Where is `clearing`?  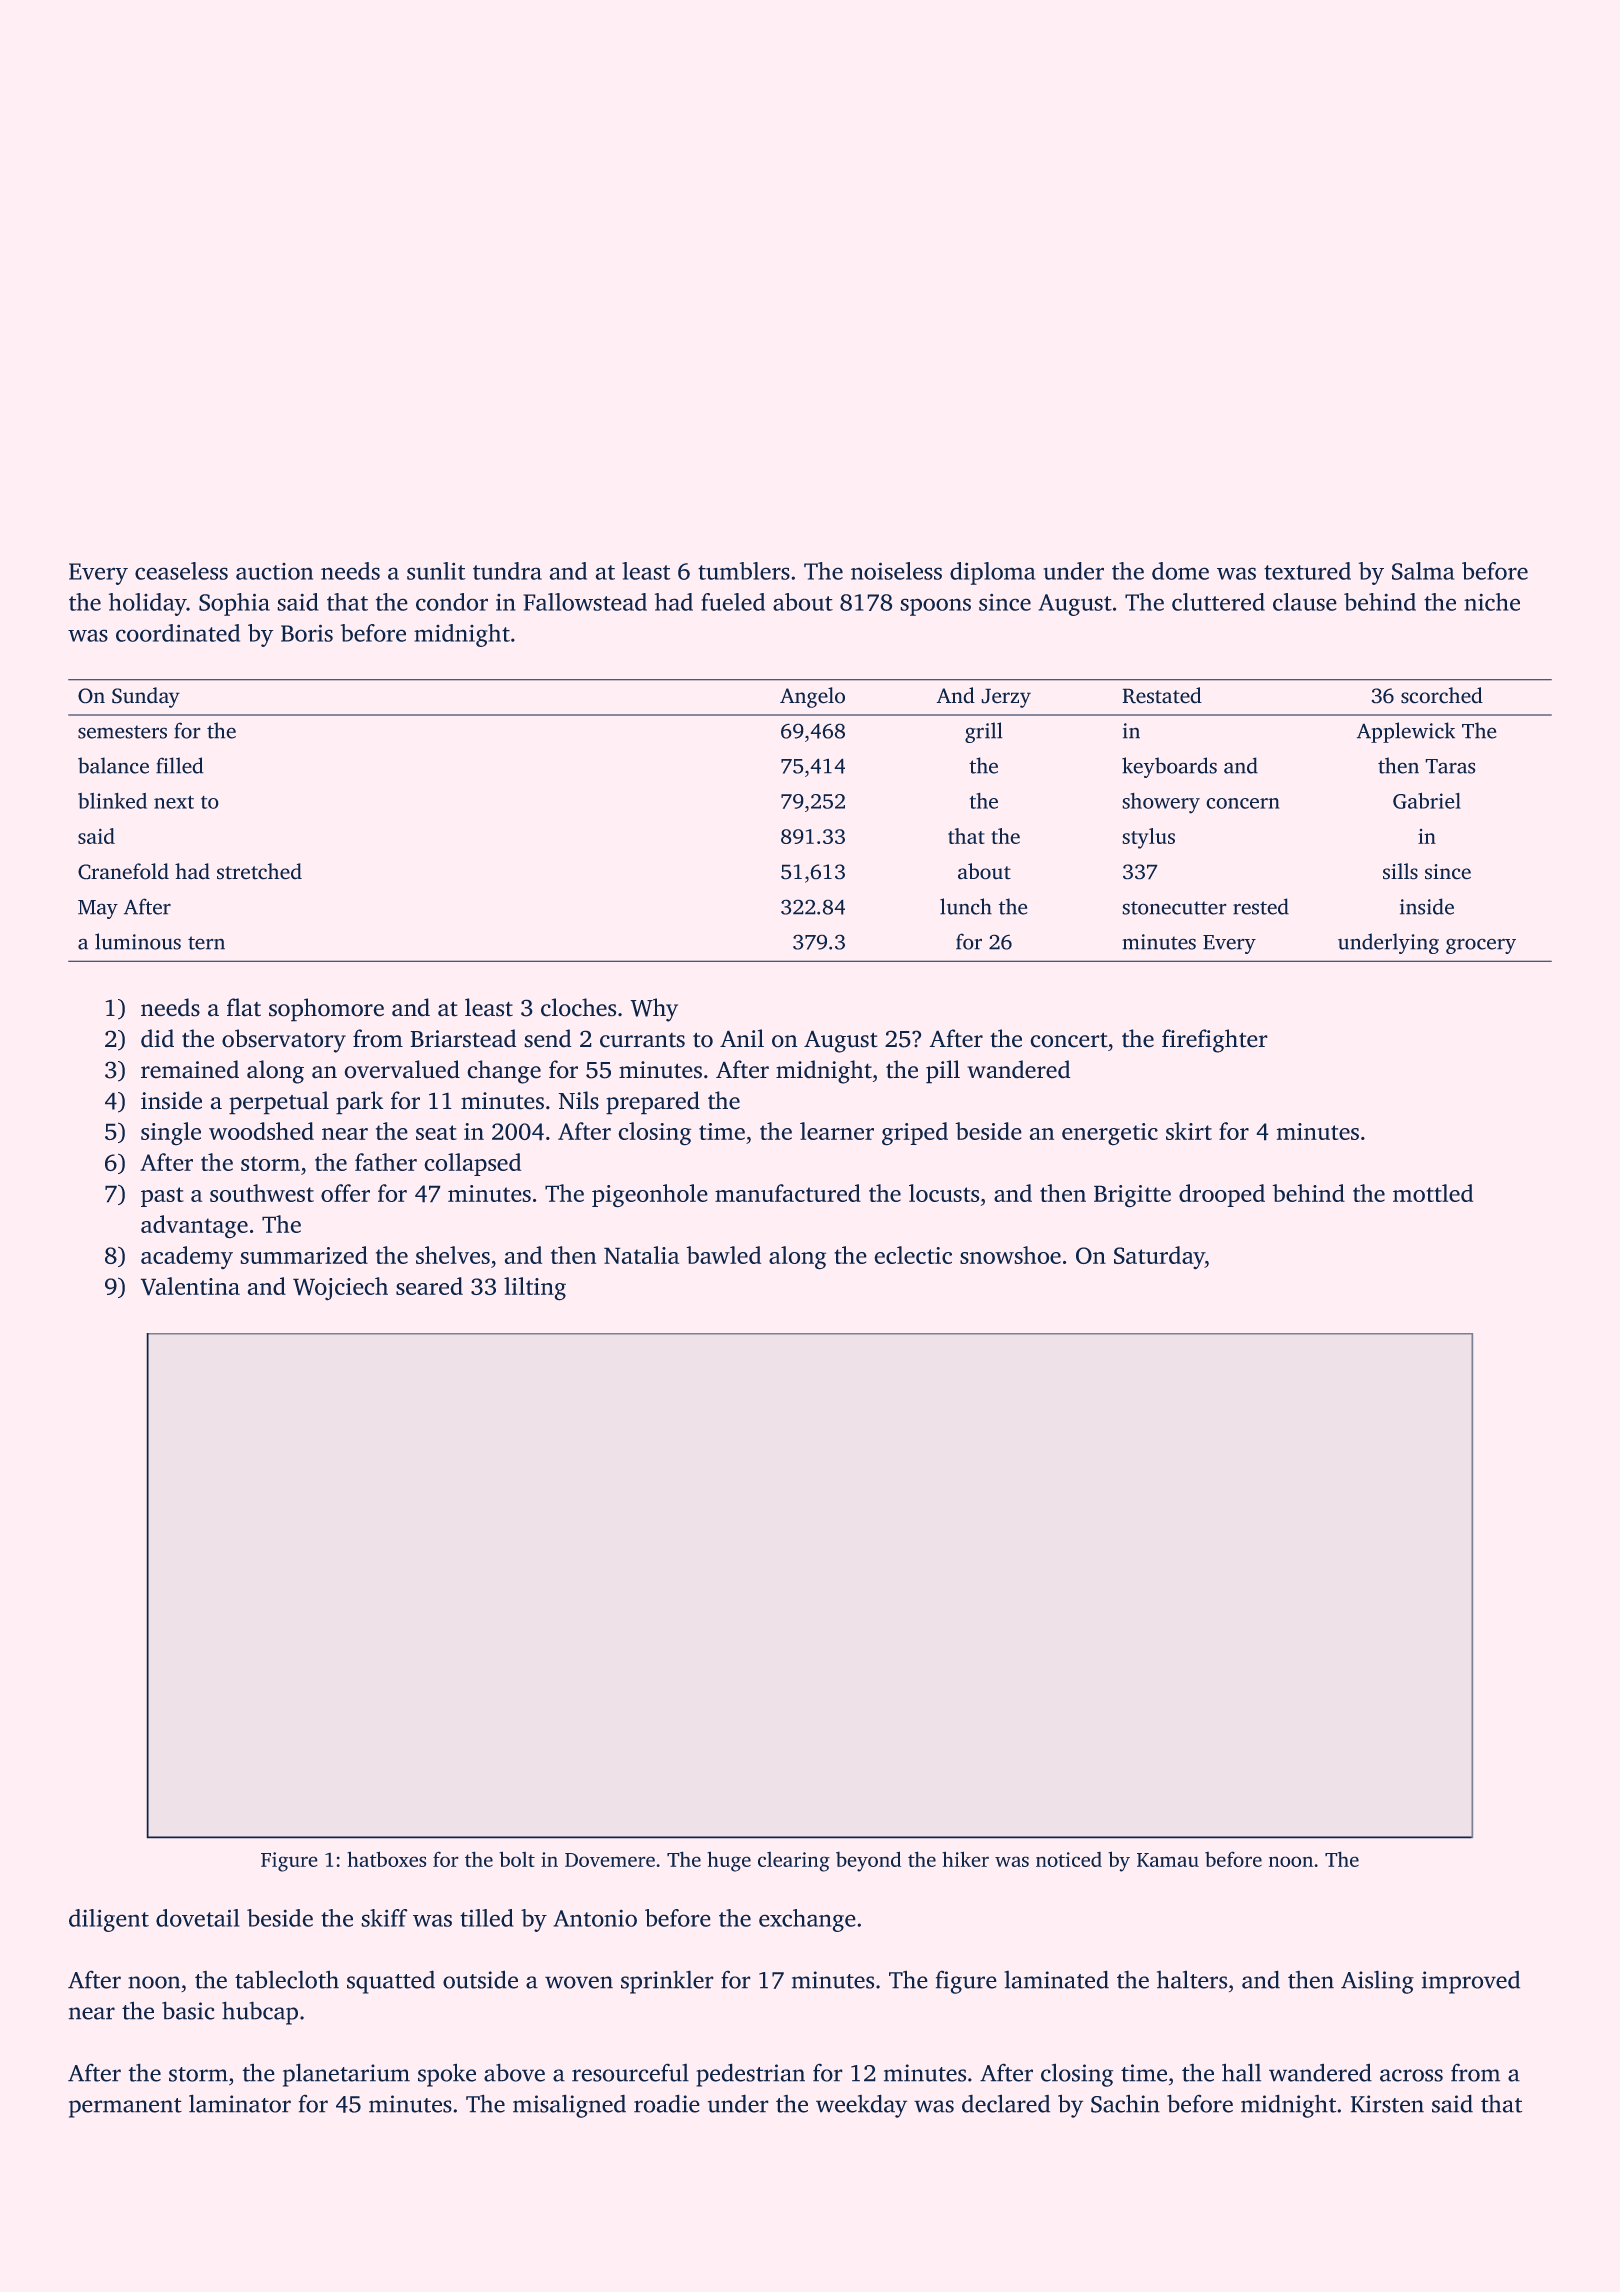 clearing is located at coordinates (794, 1862).
